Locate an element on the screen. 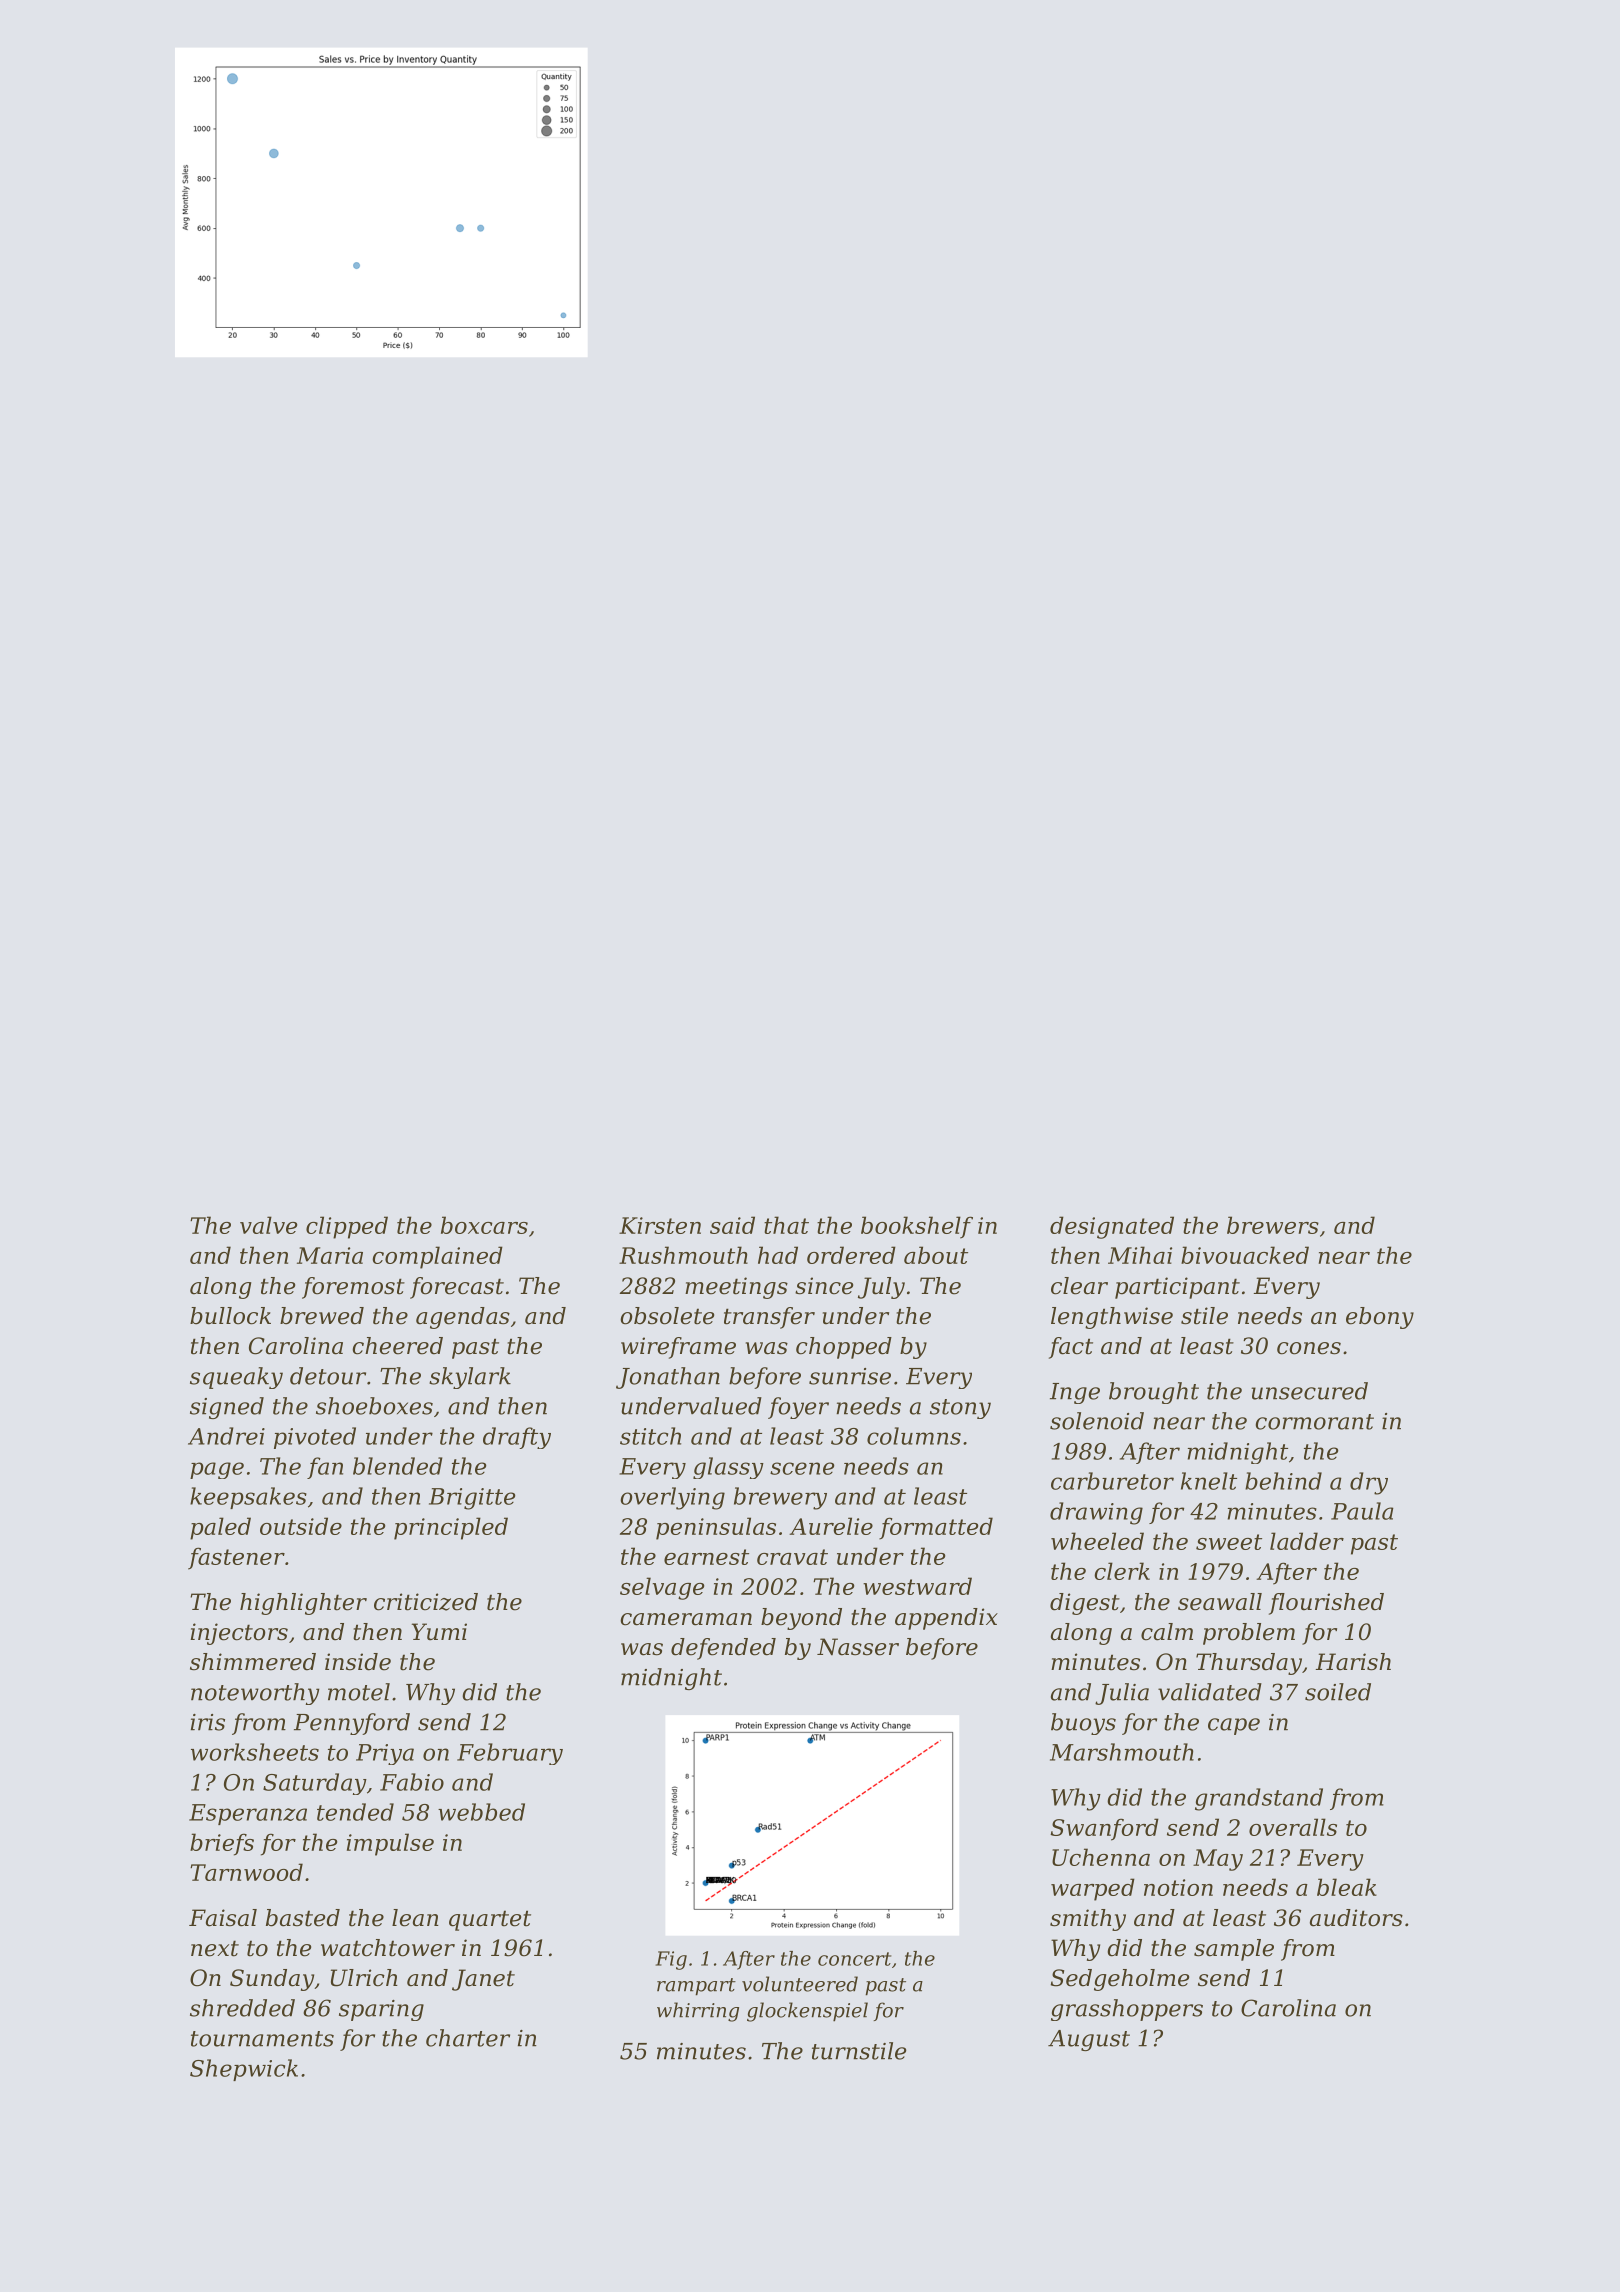 Image resolution: width=1620 pixels, height=2292 pixels. appendix is located at coordinates (946, 1619).
